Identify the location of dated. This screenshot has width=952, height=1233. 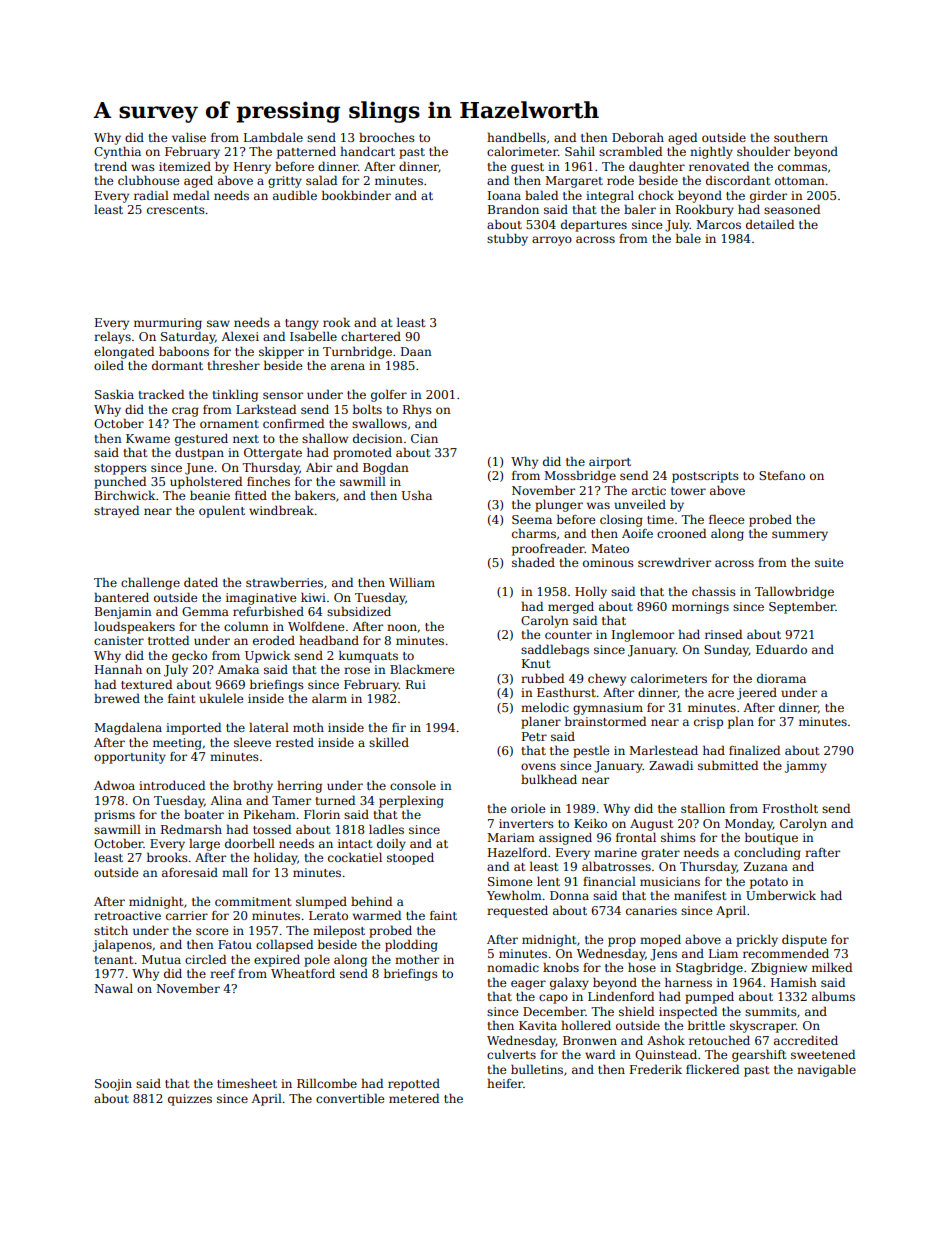
(201, 582).
